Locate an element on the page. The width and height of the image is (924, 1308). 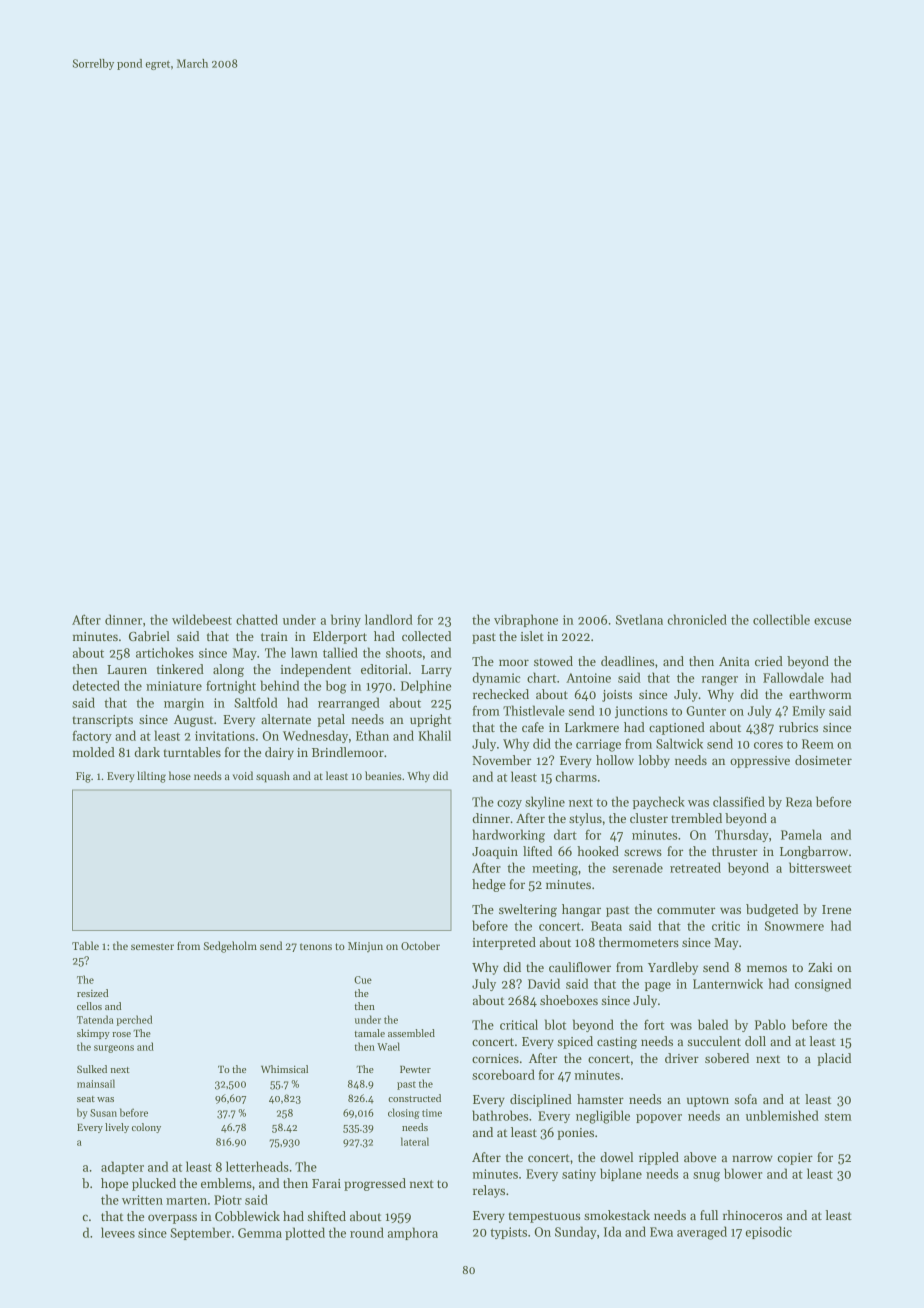
along is located at coordinates (228, 670).
